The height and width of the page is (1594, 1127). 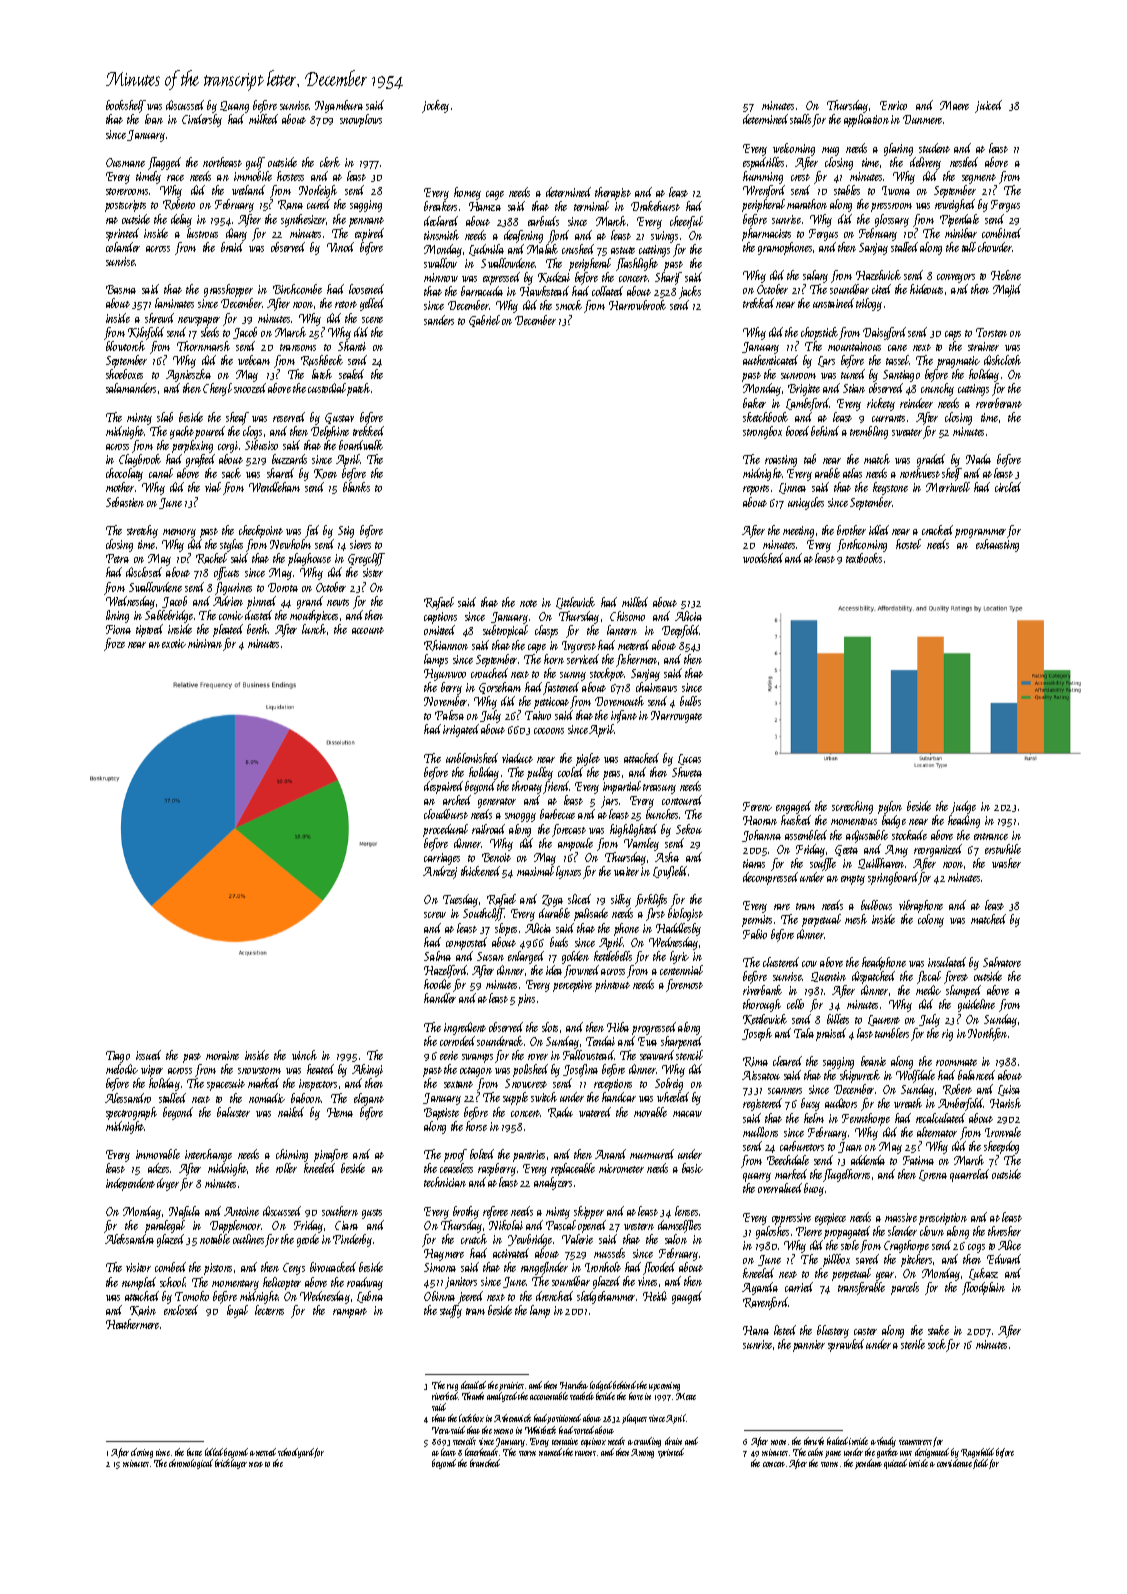 I want to click on lunch, so click(x=314, y=629).
